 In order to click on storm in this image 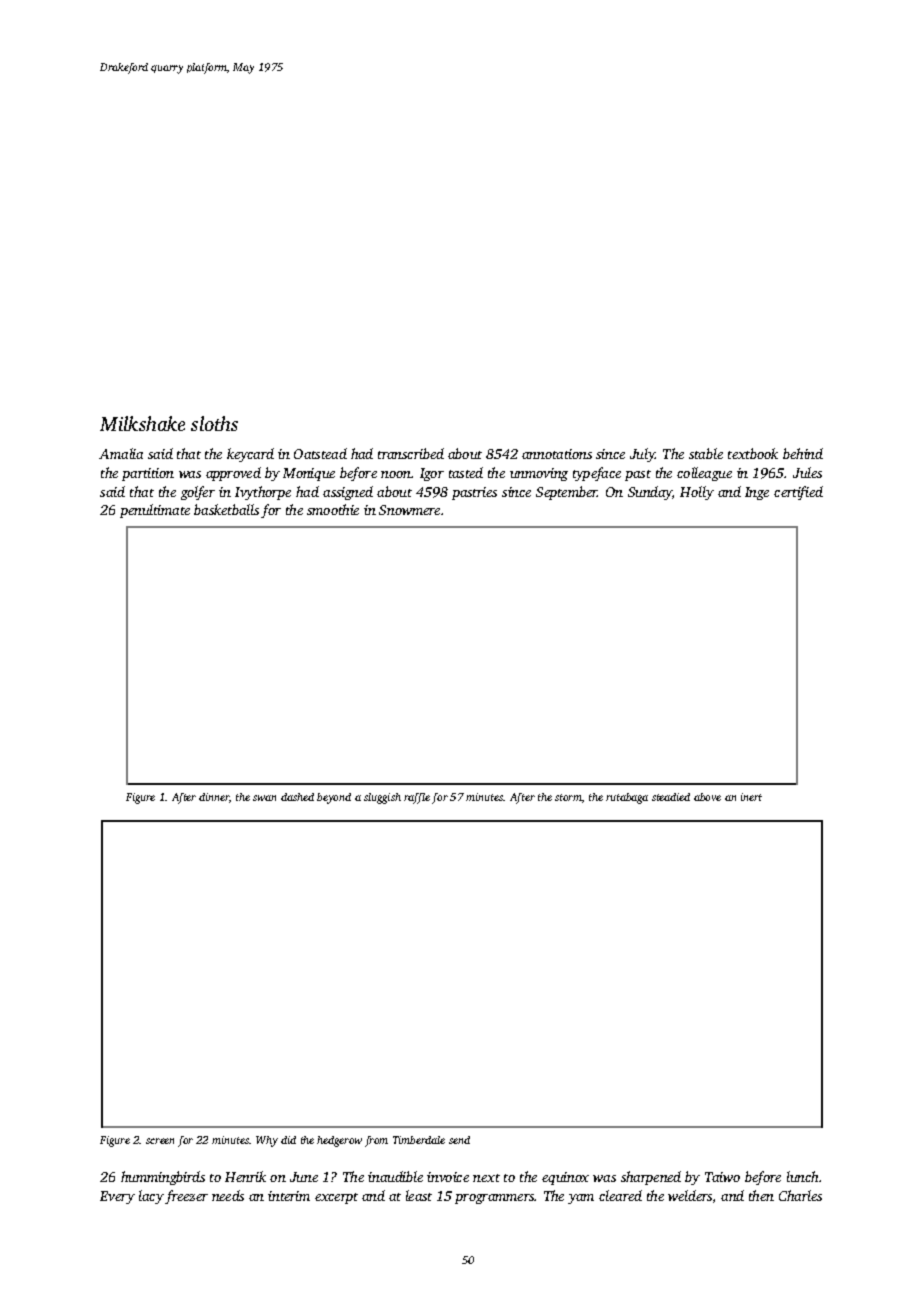, I will do `click(568, 797)`.
